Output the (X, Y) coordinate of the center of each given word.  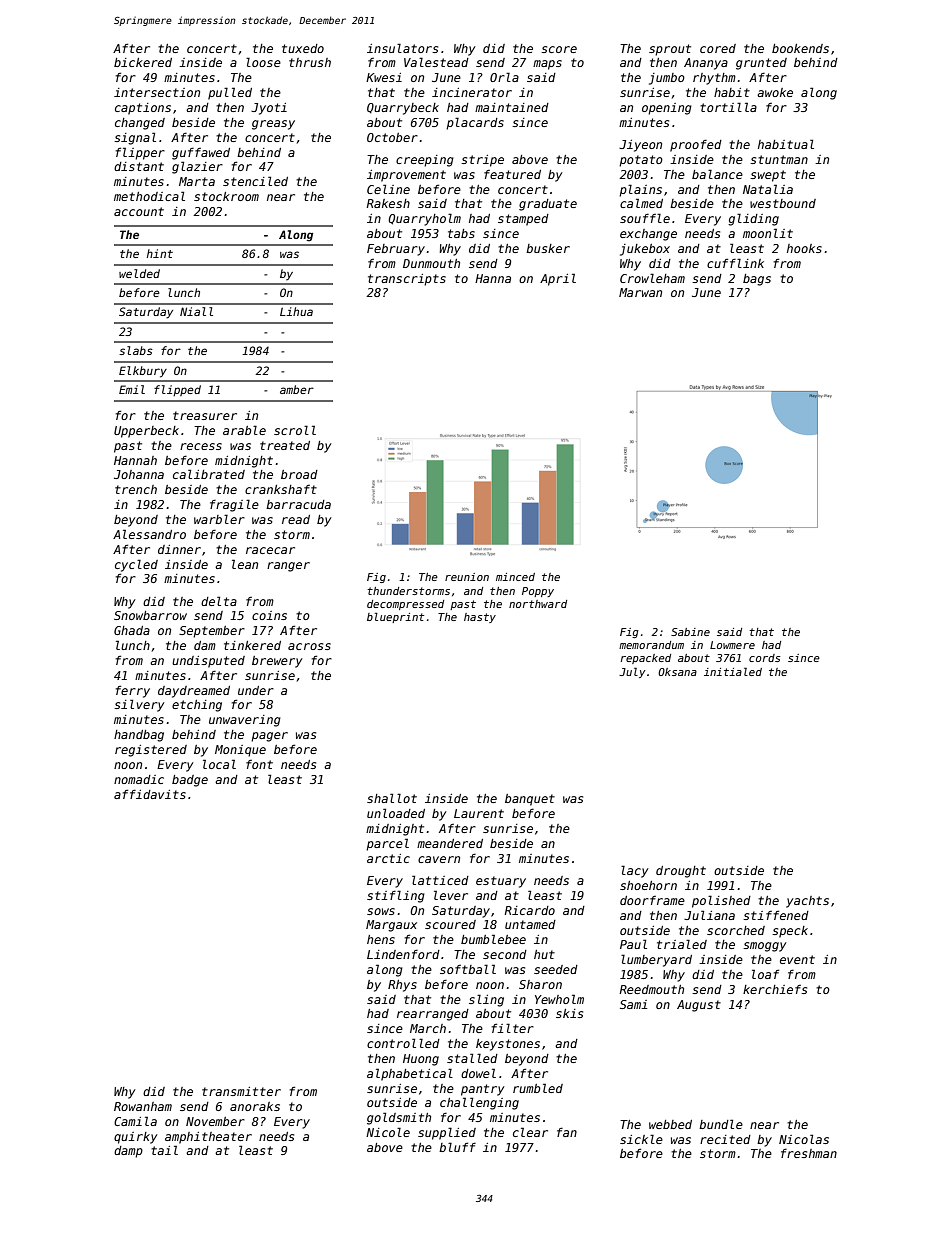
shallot (392, 798)
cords (765, 658)
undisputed (208, 662)
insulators (402, 48)
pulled (230, 93)
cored (718, 48)
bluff (457, 1147)
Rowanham (143, 1106)
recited (725, 1139)
